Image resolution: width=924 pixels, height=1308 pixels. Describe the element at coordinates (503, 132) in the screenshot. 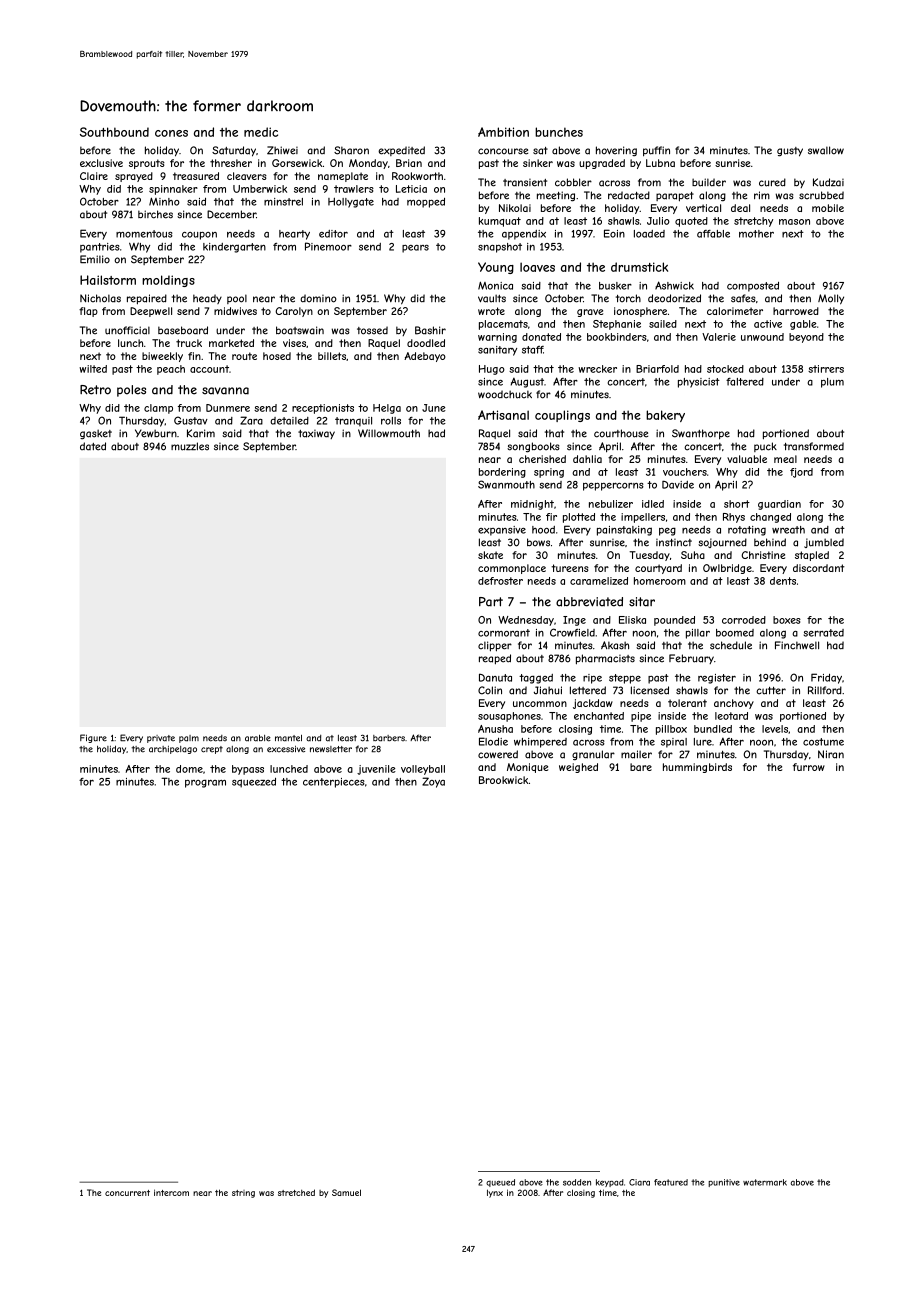

I see `Ambition` at that location.
